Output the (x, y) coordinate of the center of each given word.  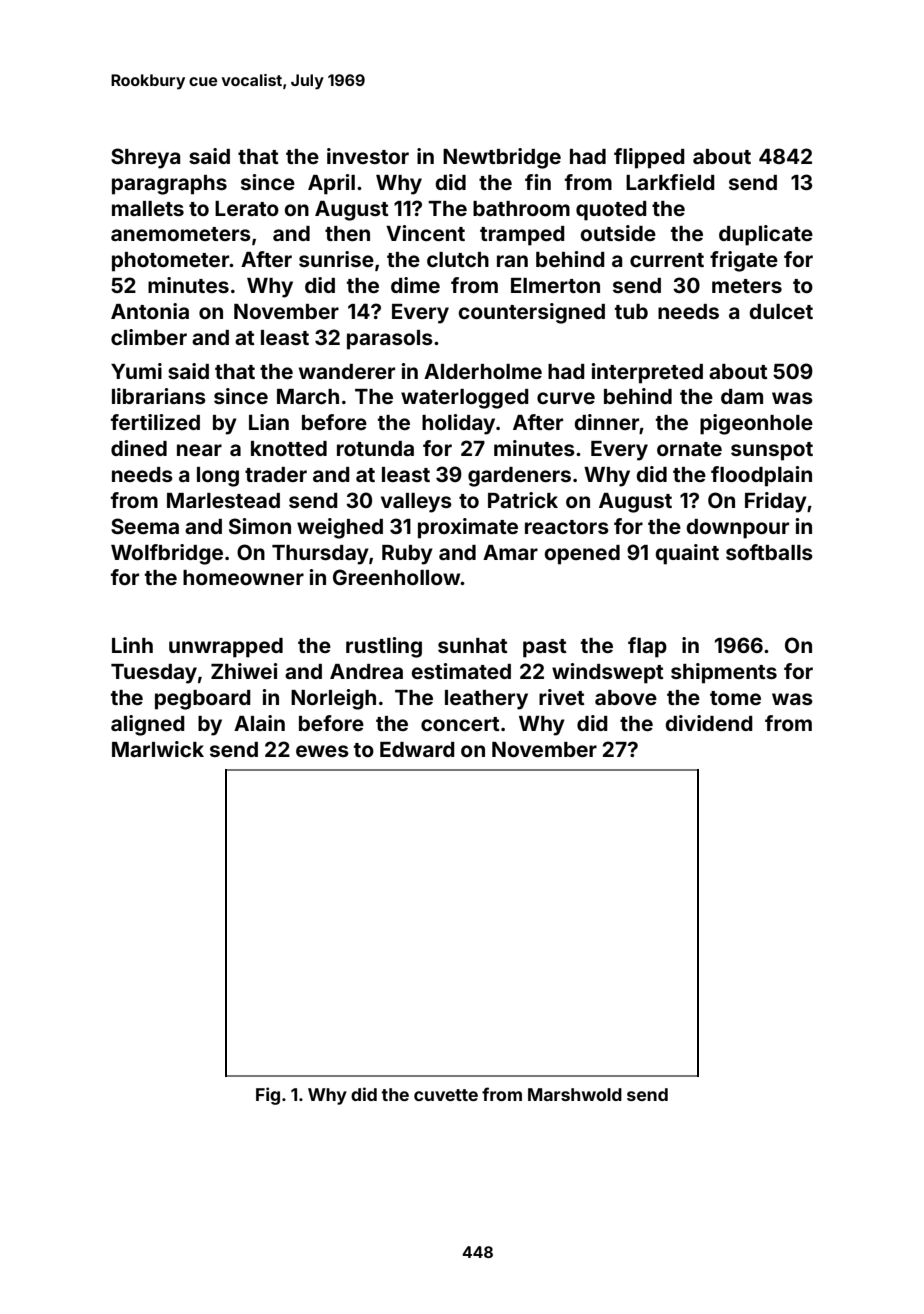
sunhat (473, 645)
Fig (268, 1096)
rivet (562, 697)
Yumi (136, 371)
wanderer (347, 371)
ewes (322, 751)
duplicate (766, 235)
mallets (148, 208)
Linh (132, 645)
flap (647, 647)
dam (742, 396)
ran (512, 261)
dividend (709, 723)
